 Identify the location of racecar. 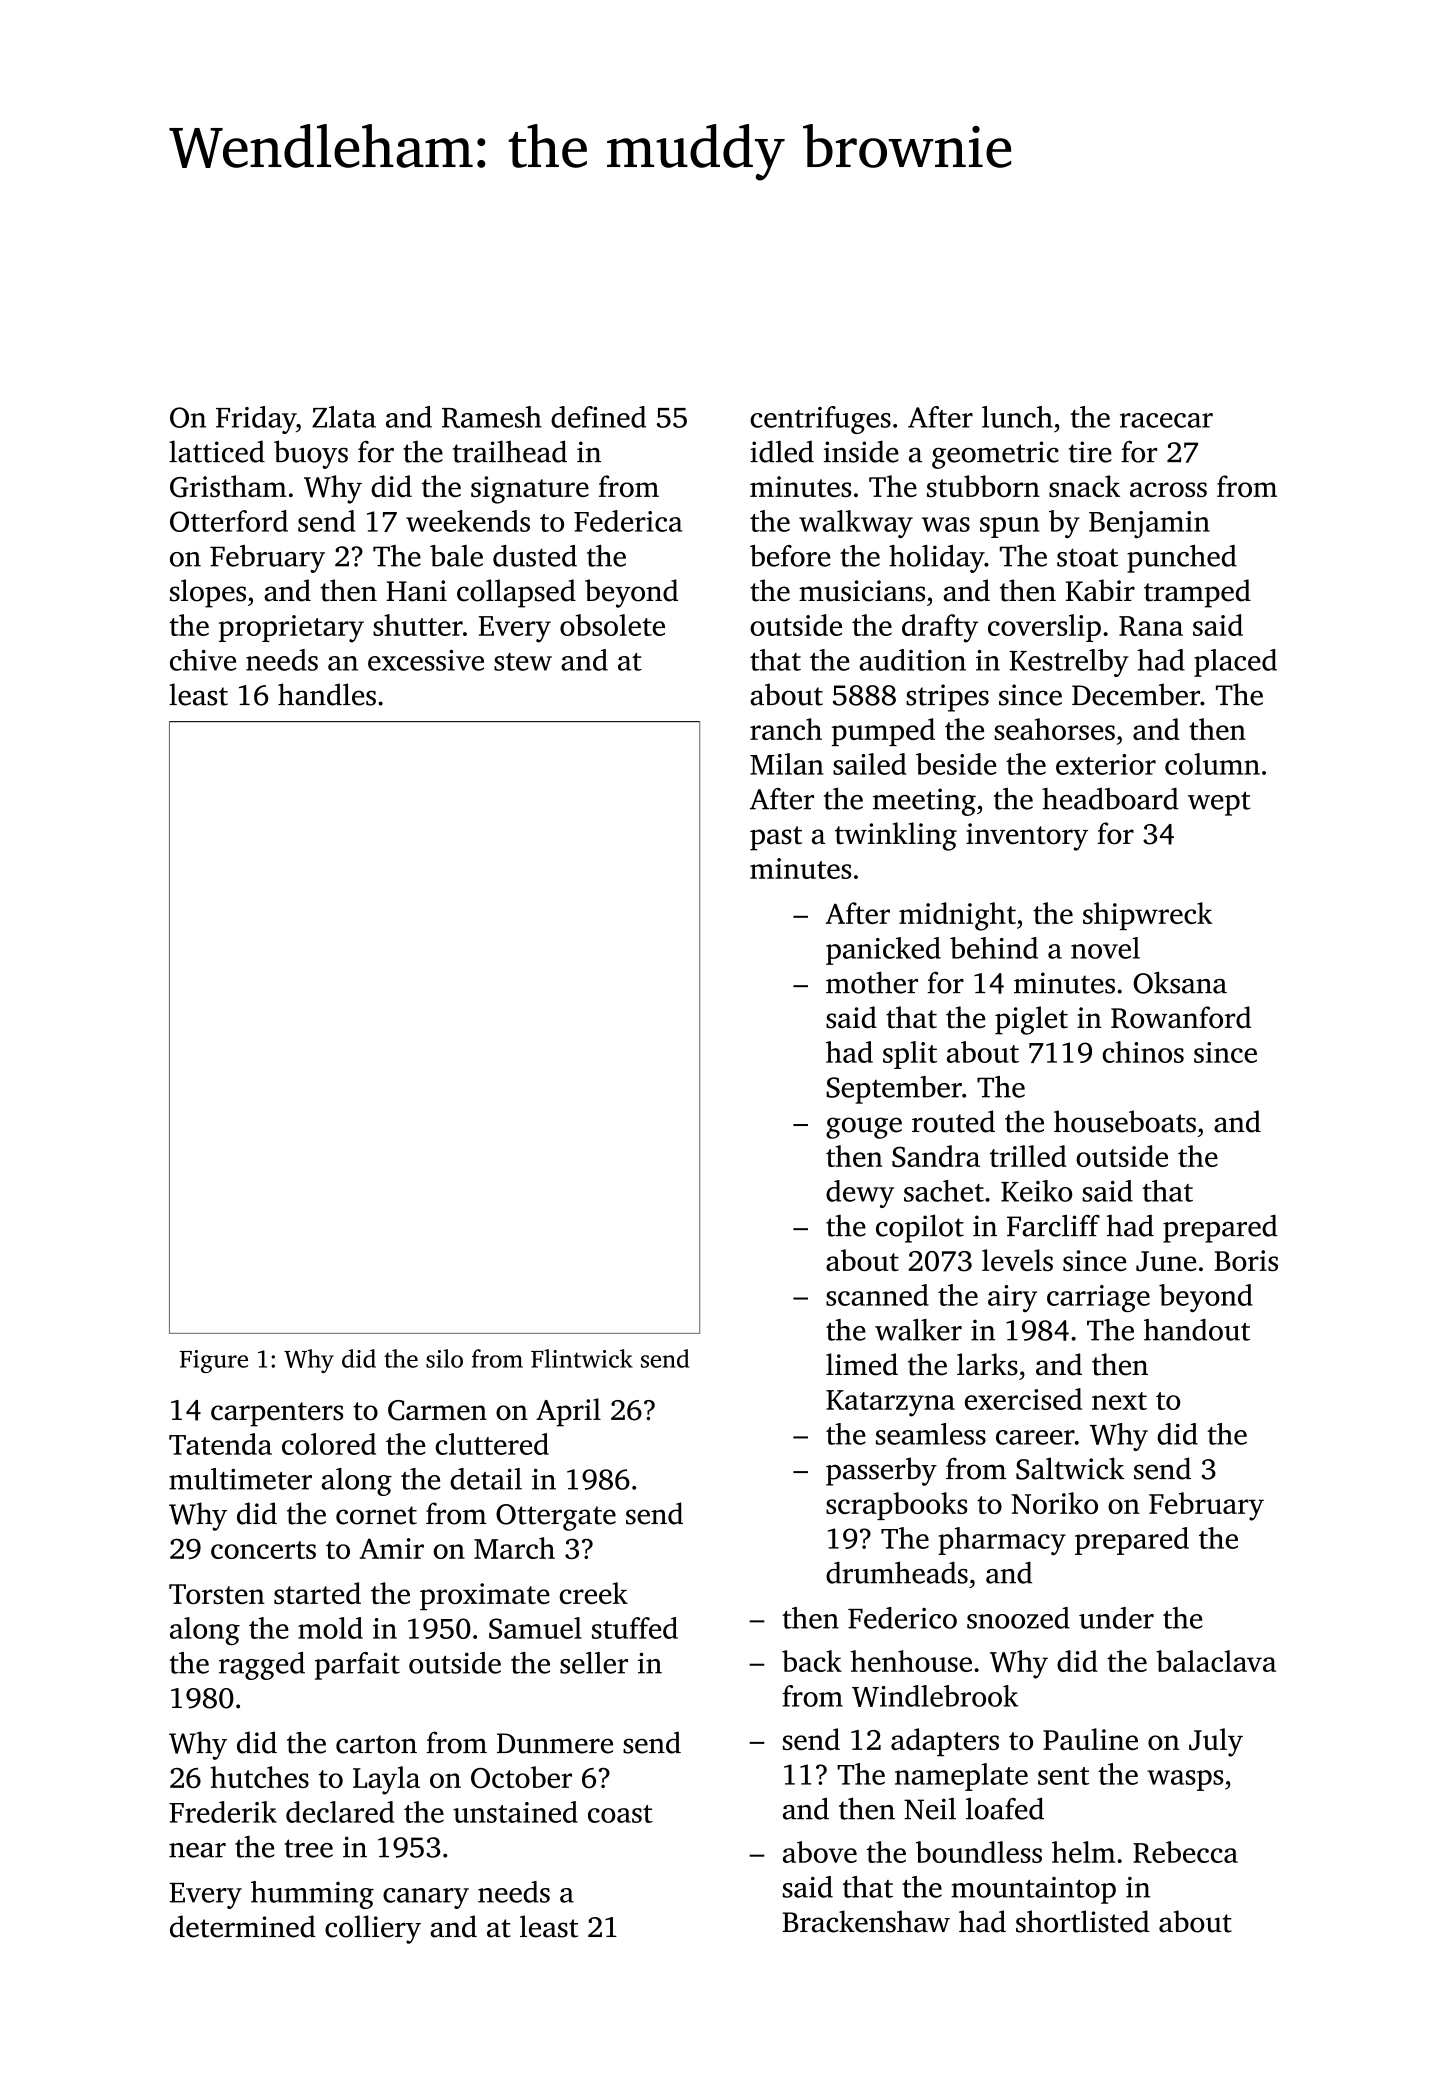
(1166, 420).
